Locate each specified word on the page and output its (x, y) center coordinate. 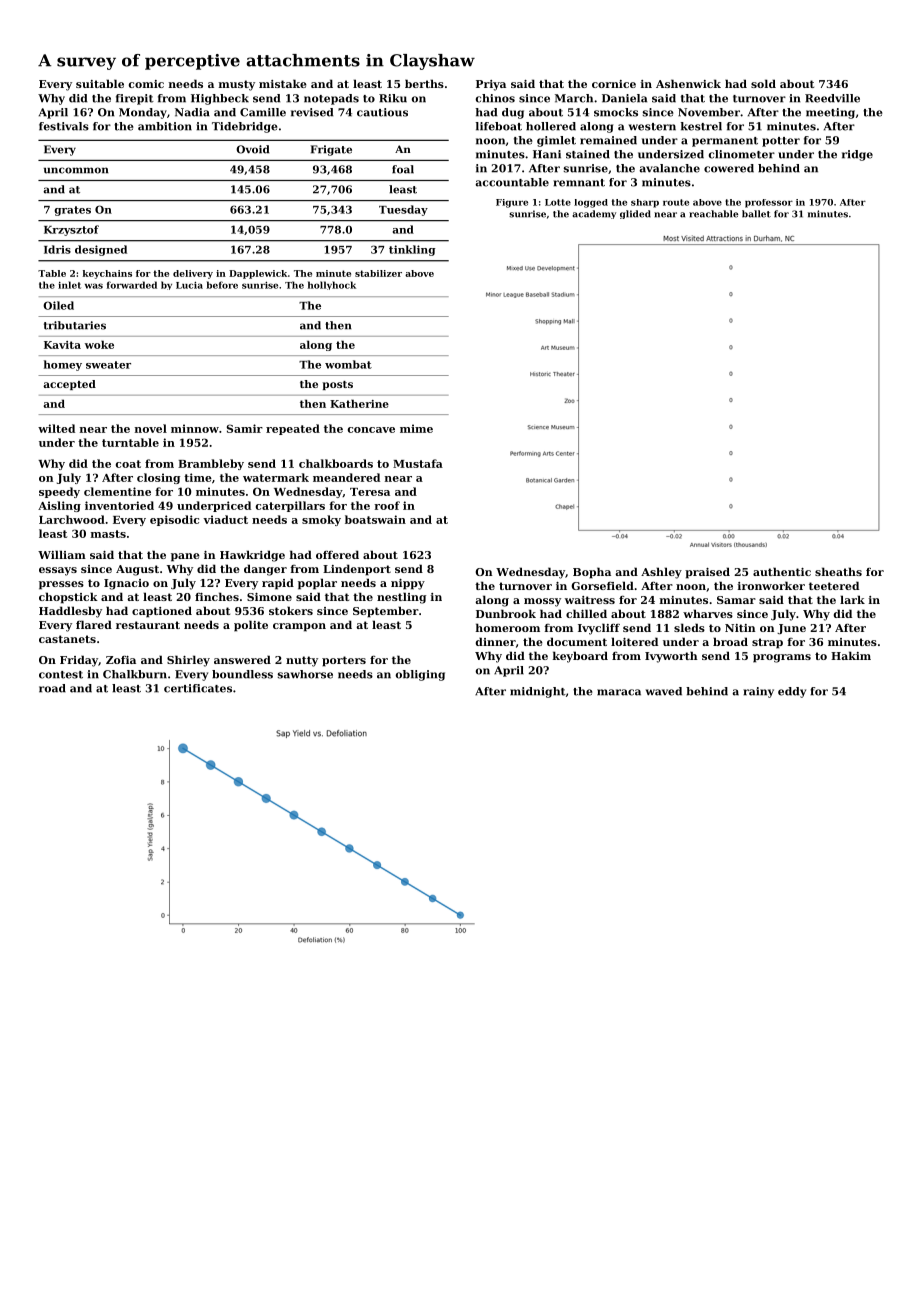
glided (635, 214)
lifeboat (499, 126)
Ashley (661, 573)
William (62, 554)
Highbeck (220, 99)
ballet (756, 214)
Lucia (189, 285)
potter (781, 142)
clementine (117, 491)
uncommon (76, 170)
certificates (198, 688)
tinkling (412, 250)
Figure (512, 203)
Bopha (592, 573)
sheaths (838, 571)
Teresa (370, 492)
